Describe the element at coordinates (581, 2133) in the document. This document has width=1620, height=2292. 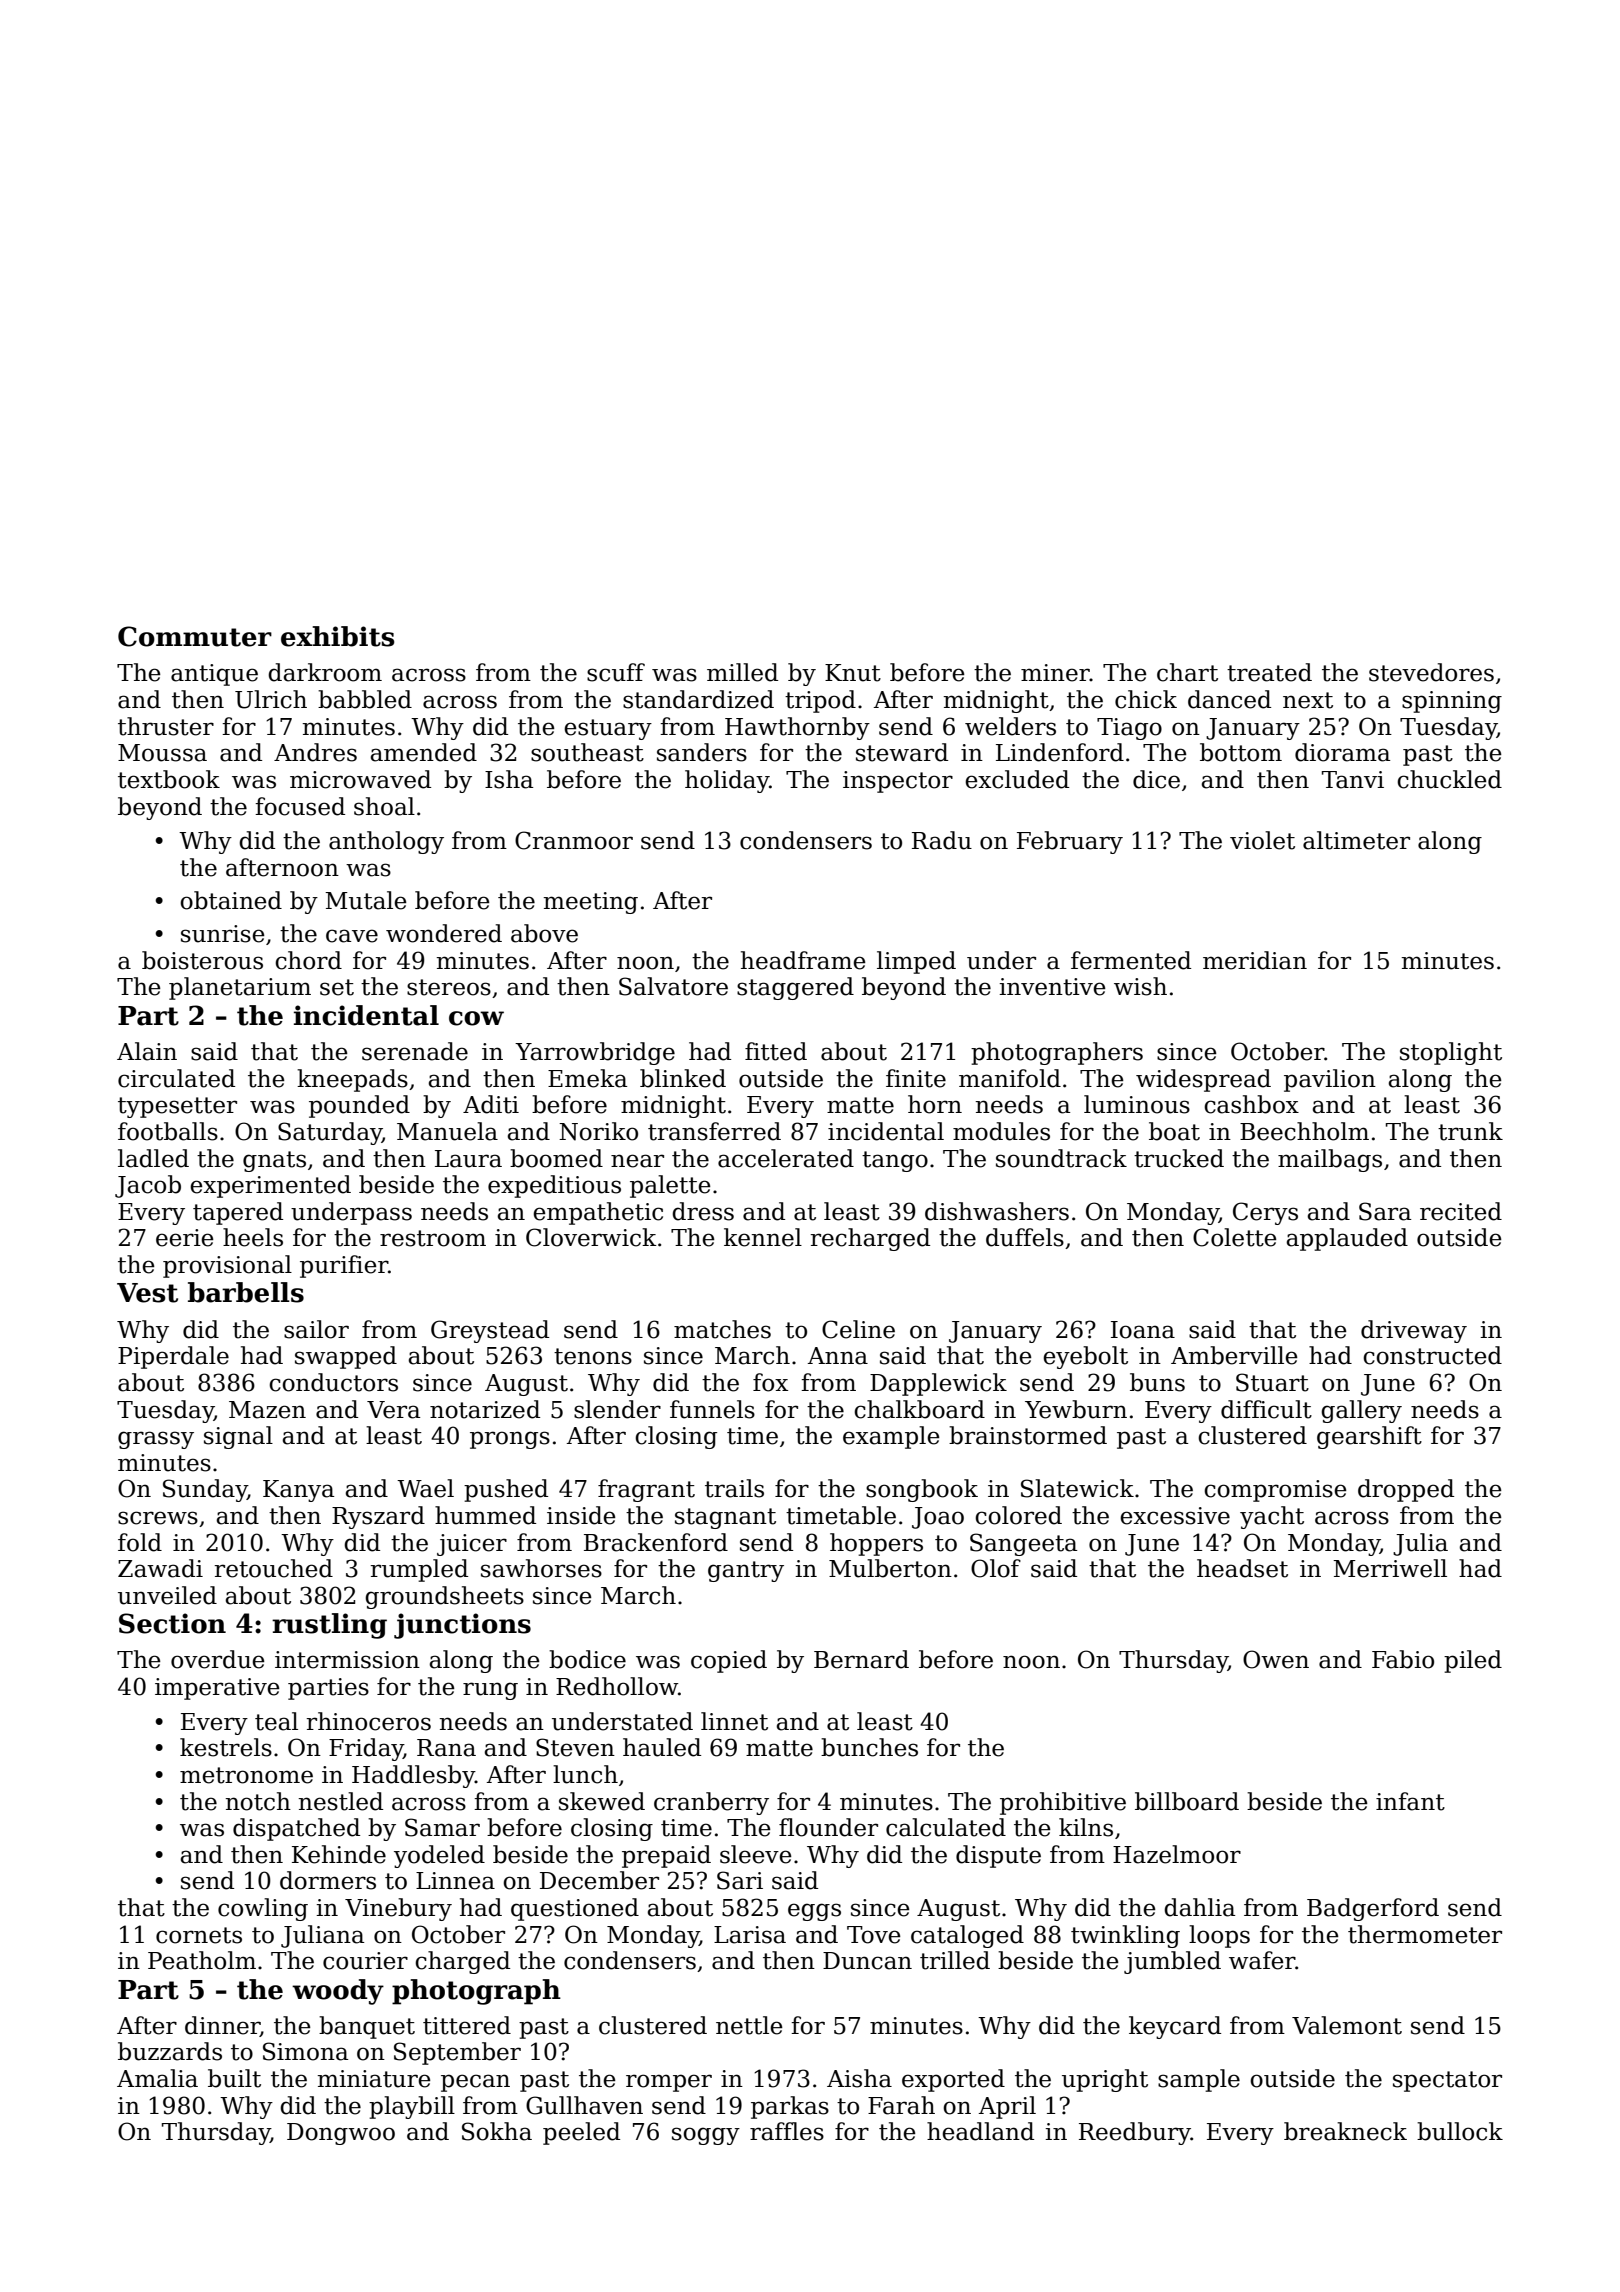
I see `peeled` at that location.
